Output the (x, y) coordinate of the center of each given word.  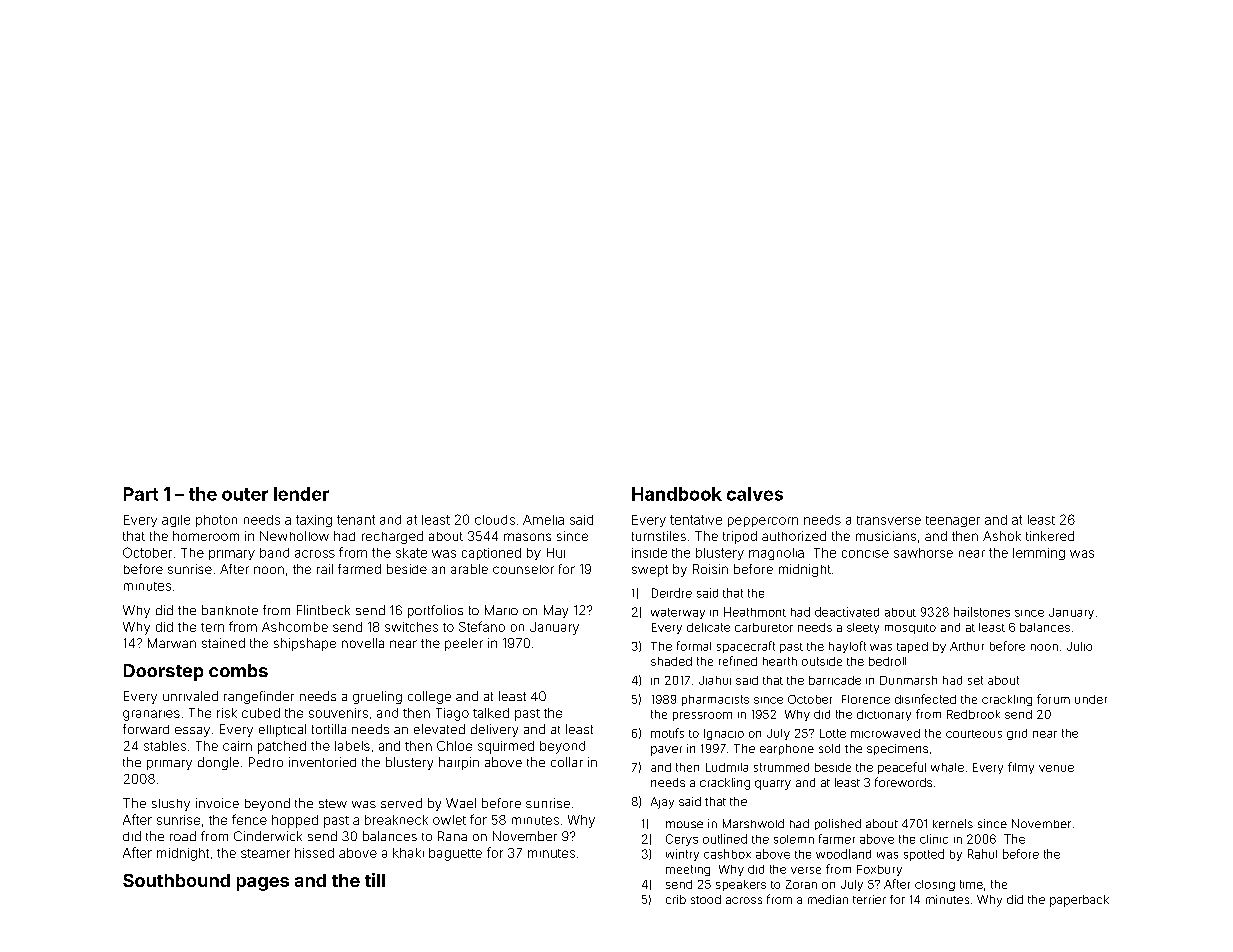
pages (263, 884)
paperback (1079, 901)
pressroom (702, 716)
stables (165, 746)
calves (755, 494)
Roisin (710, 569)
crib (676, 899)
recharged (392, 537)
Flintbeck (323, 610)
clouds (495, 520)
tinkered (1050, 536)
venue (1056, 768)
